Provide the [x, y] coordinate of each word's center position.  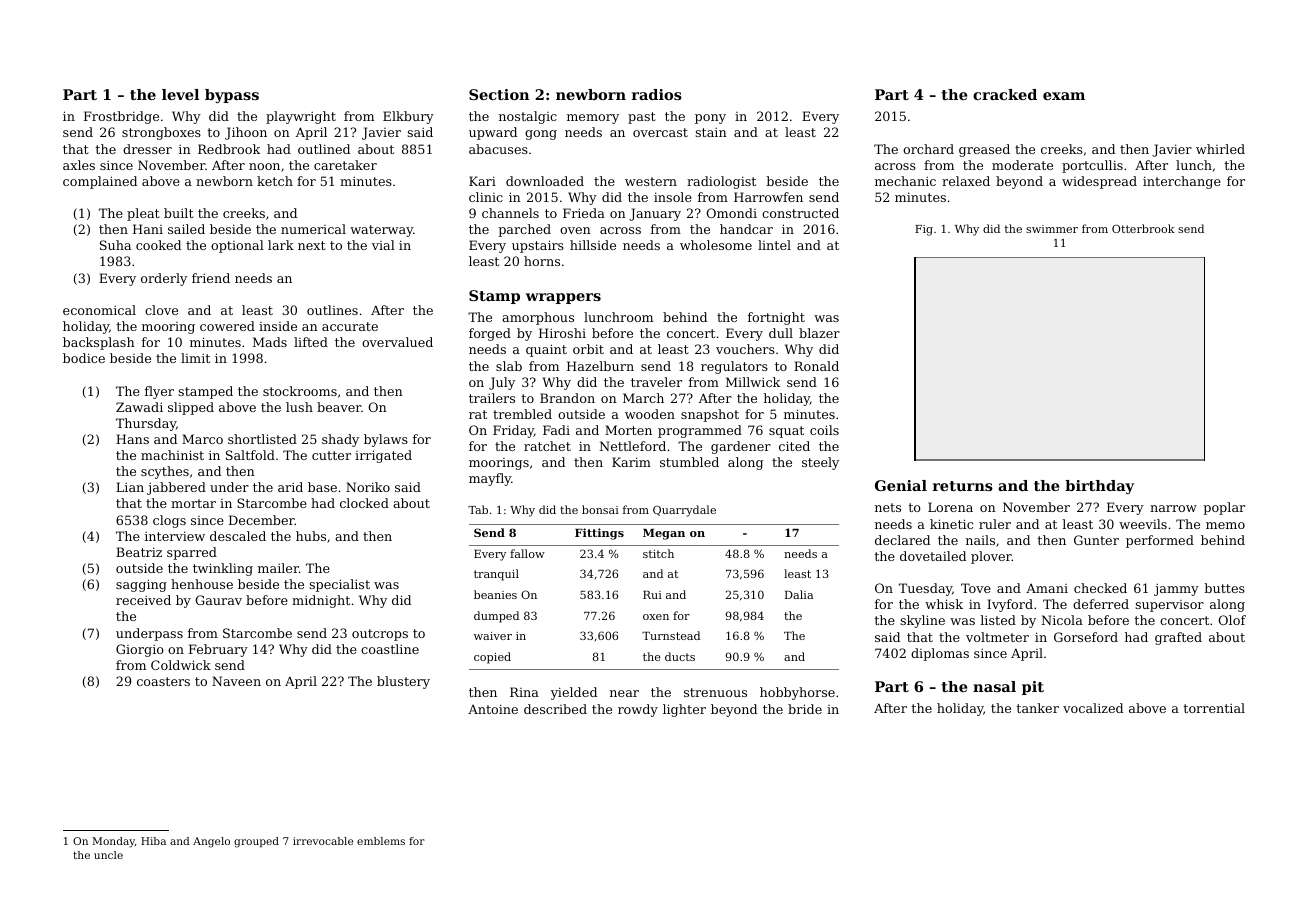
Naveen [236, 681]
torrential [1214, 708]
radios [657, 94]
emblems [381, 841]
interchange [1182, 182]
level [180, 94]
